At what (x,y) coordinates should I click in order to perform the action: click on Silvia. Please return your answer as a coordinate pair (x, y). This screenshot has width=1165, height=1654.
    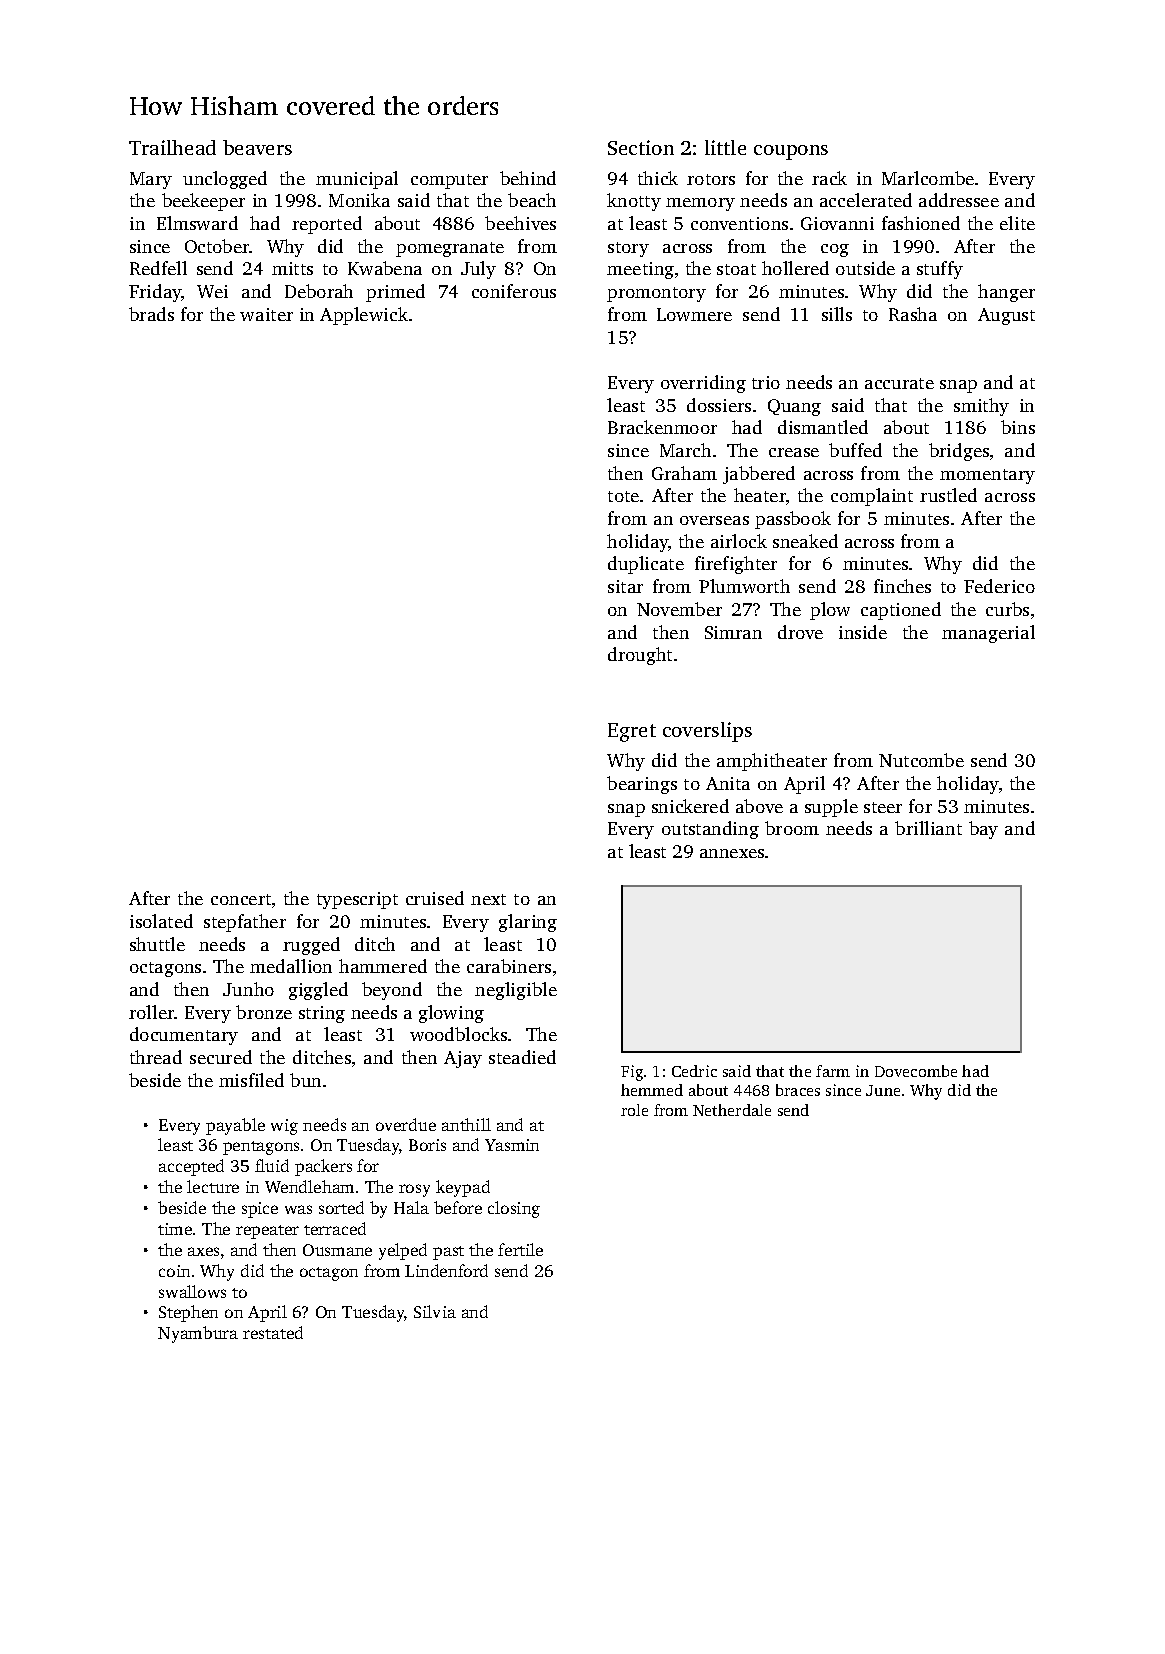
    Looking at the image, I should click on (435, 1311).
